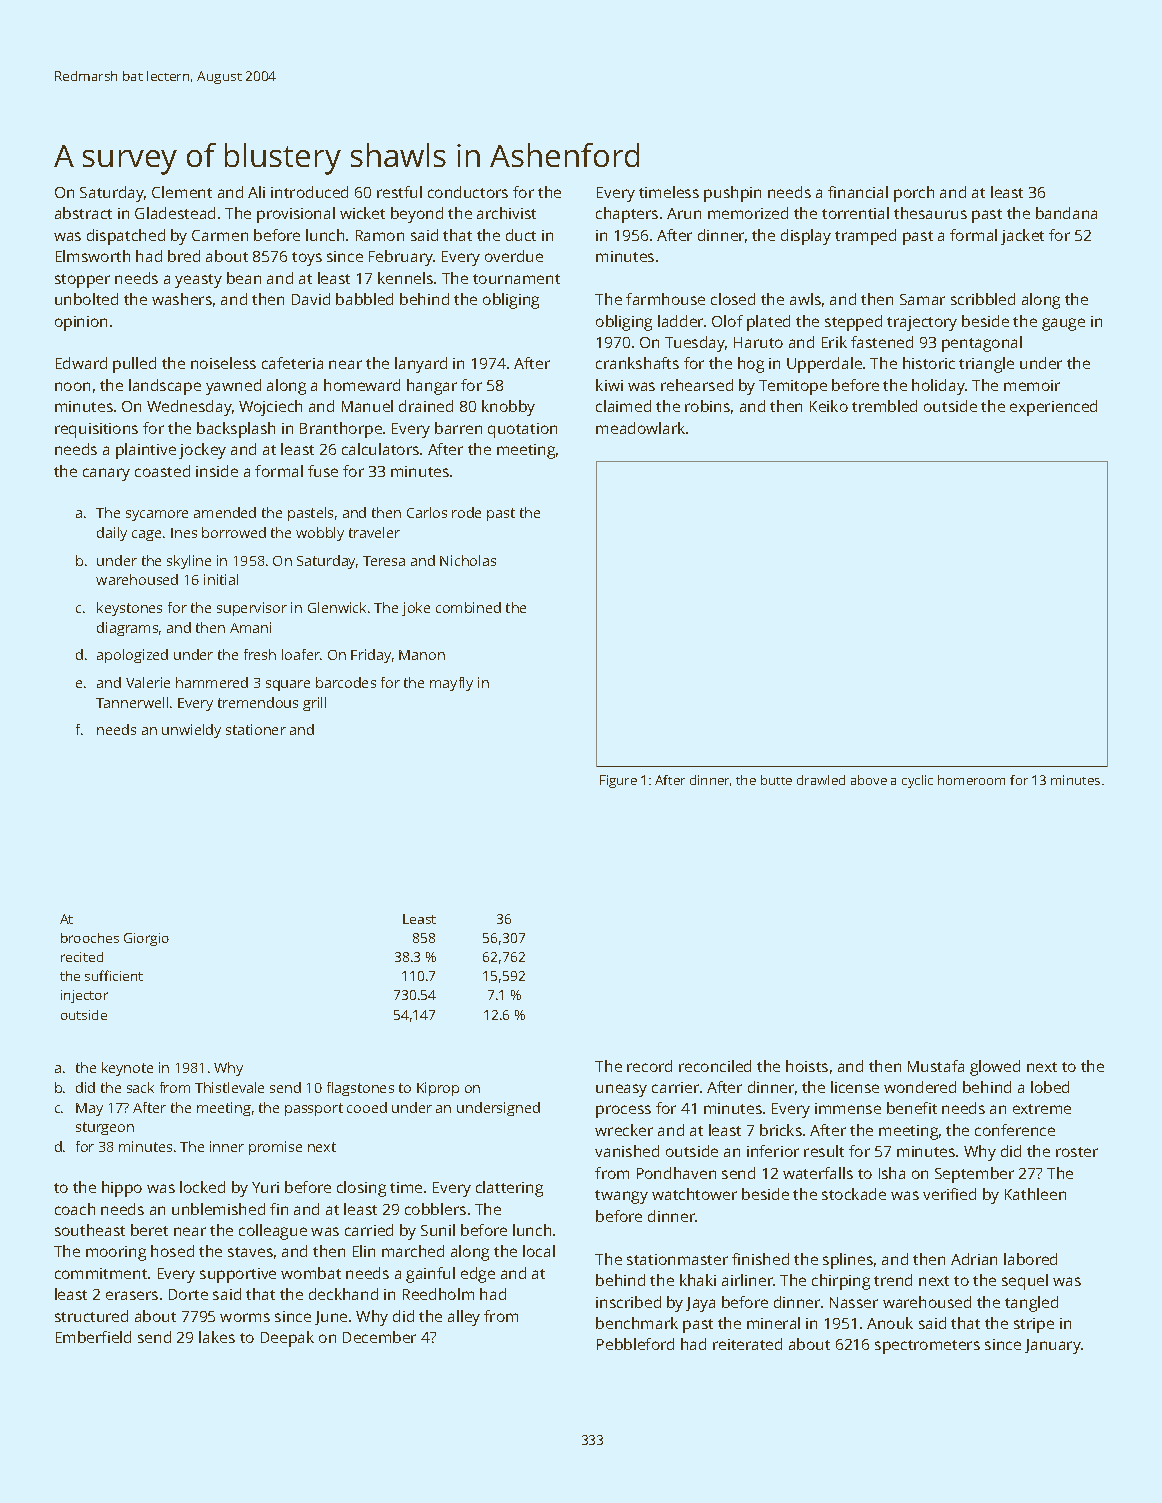 The image size is (1162, 1503). What do you see at coordinates (320, 534) in the screenshot?
I see `wobbly` at bounding box center [320, 534].
